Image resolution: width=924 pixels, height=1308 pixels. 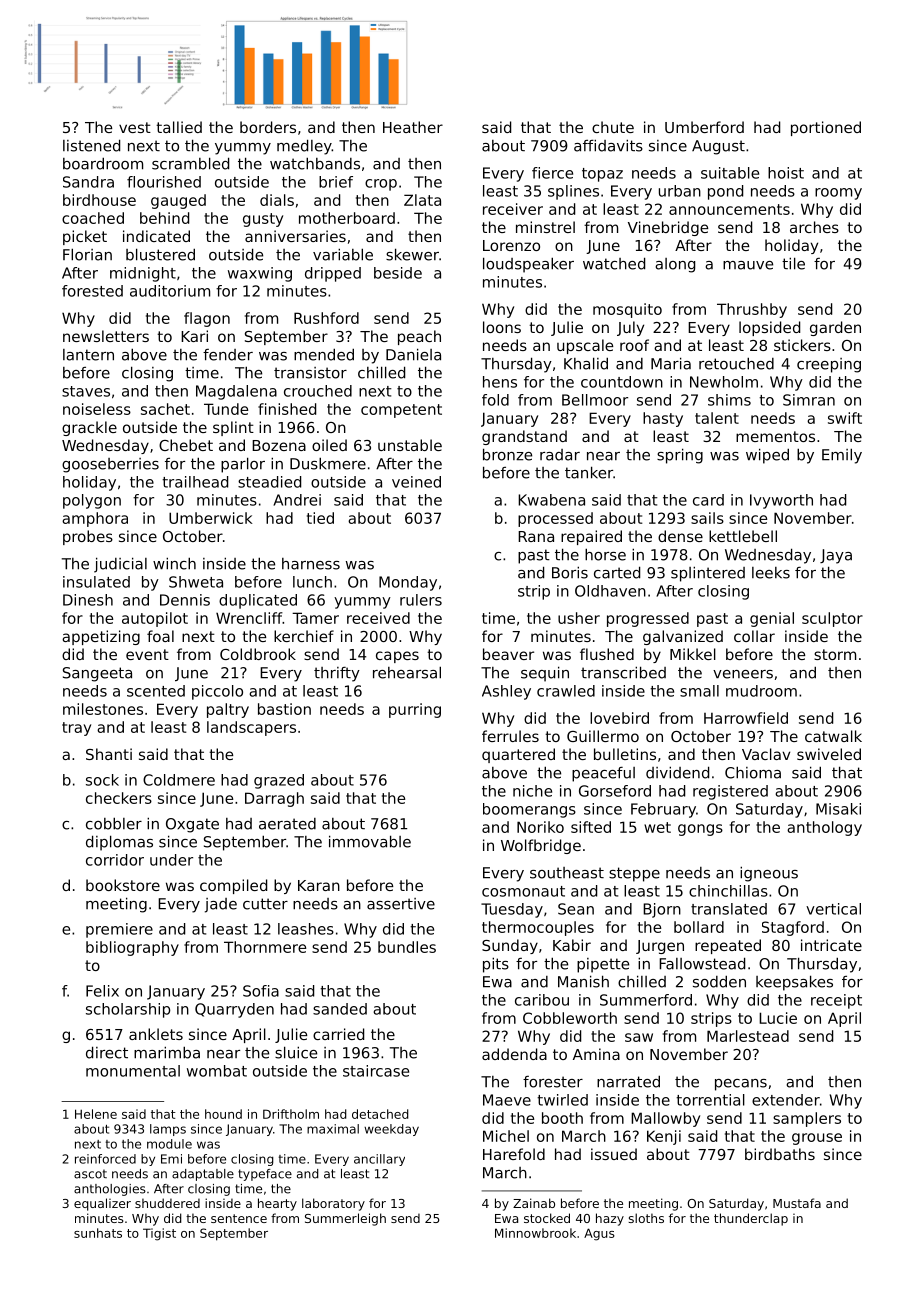 What do you see at coordinates (730, 173) in the image?
I see `suitable` at bounding box center [730, 173].
